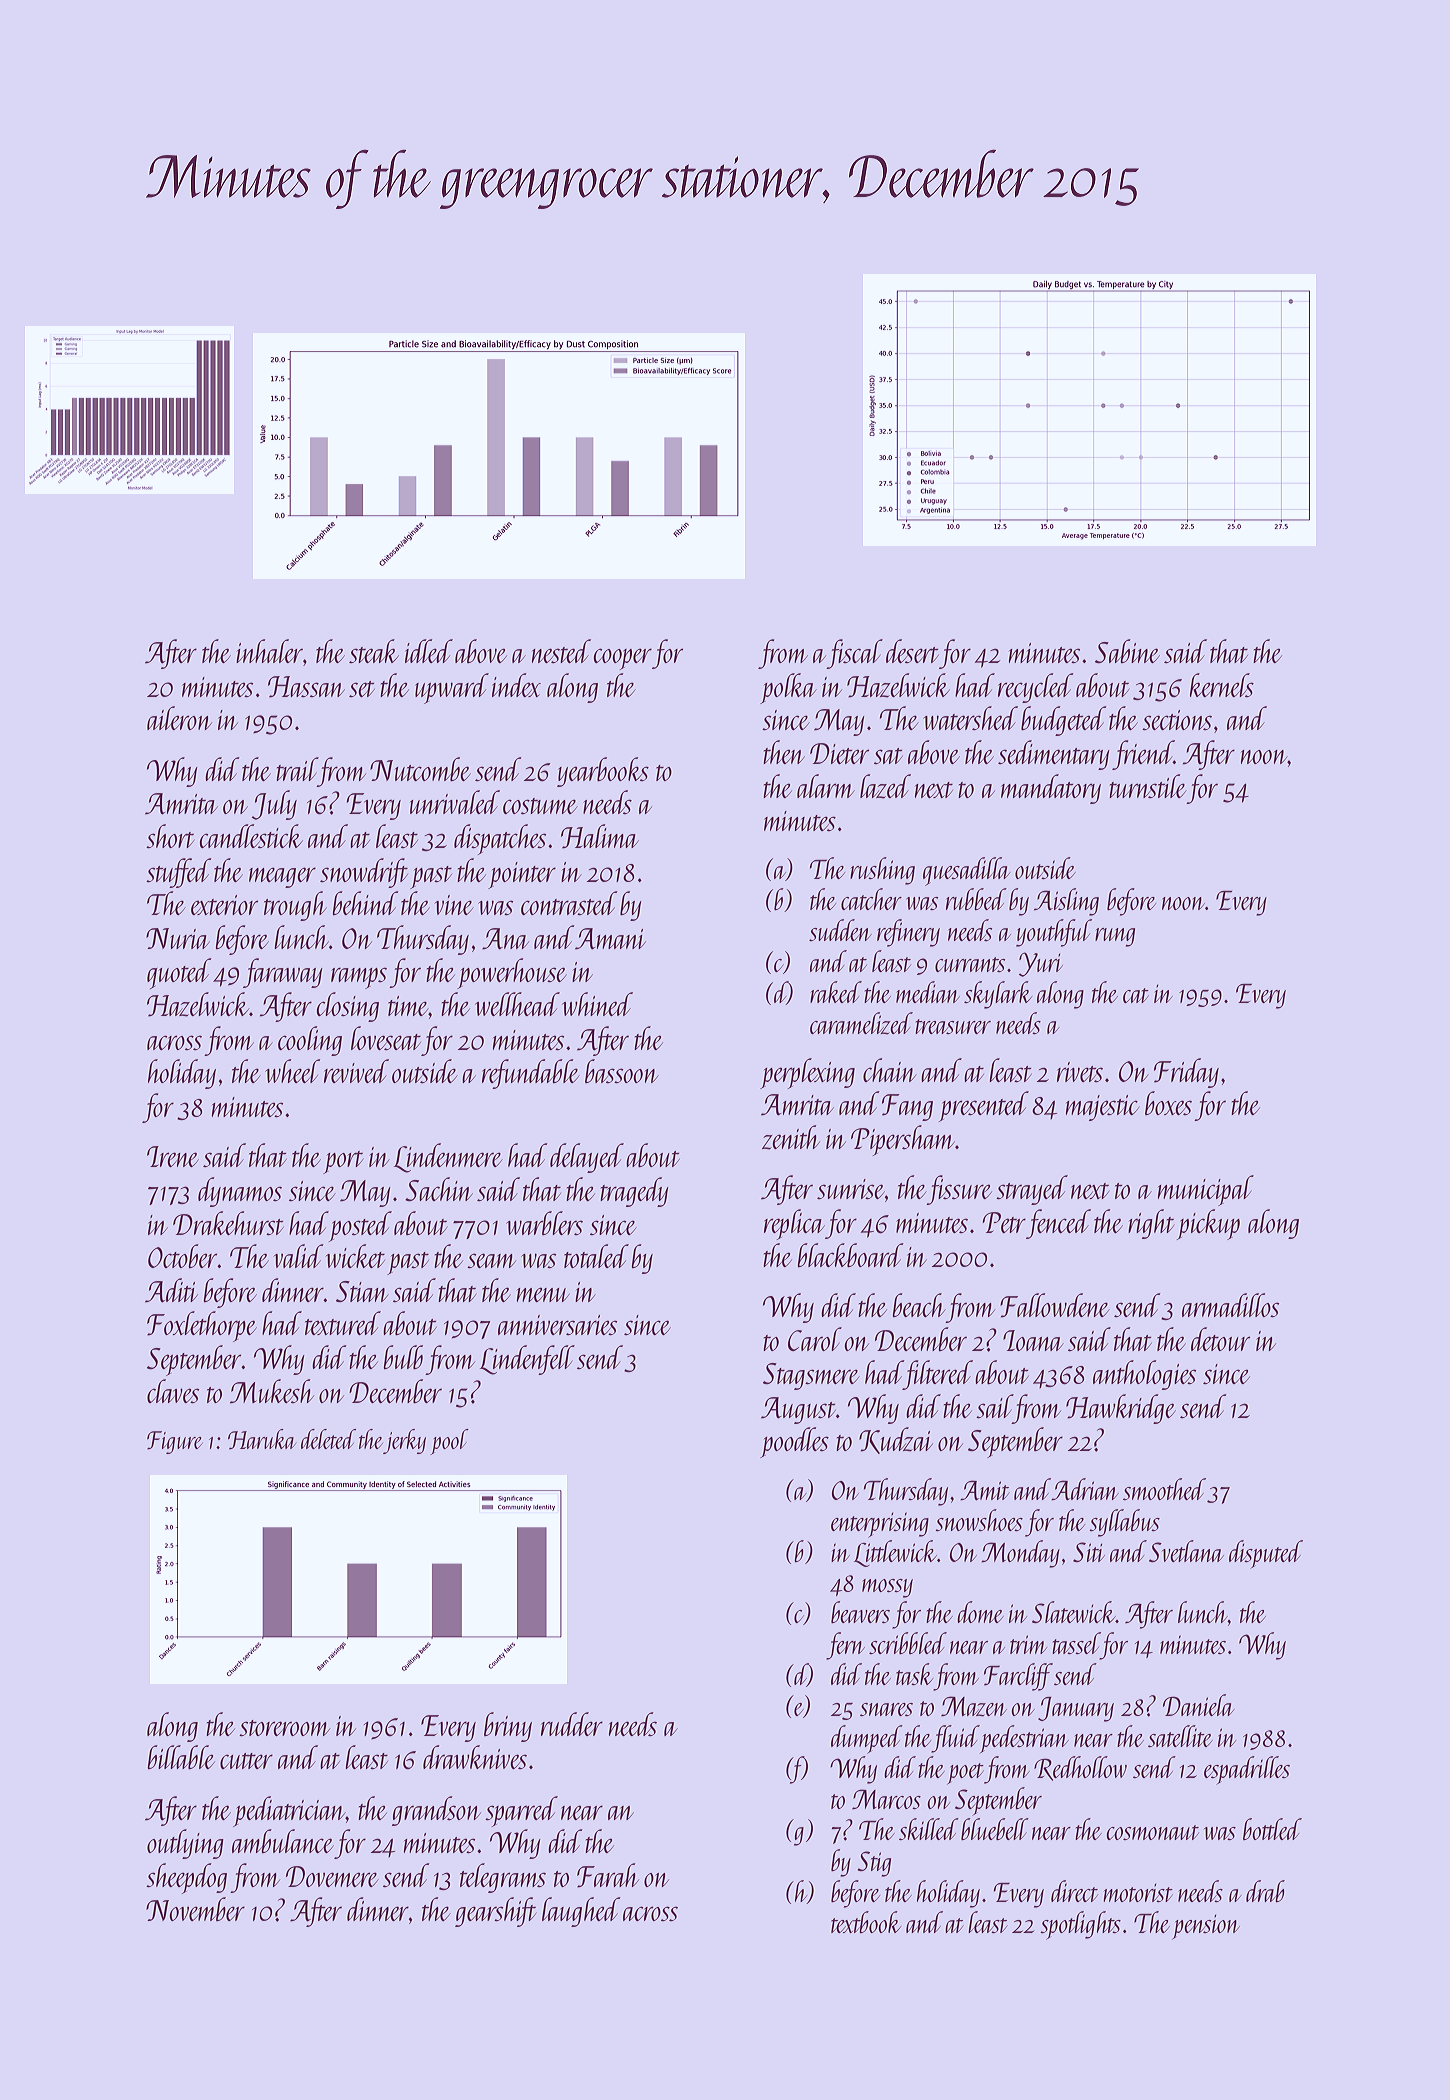 The image size is (1450, 2100). I want to click on rung, so click(1115, 937).
